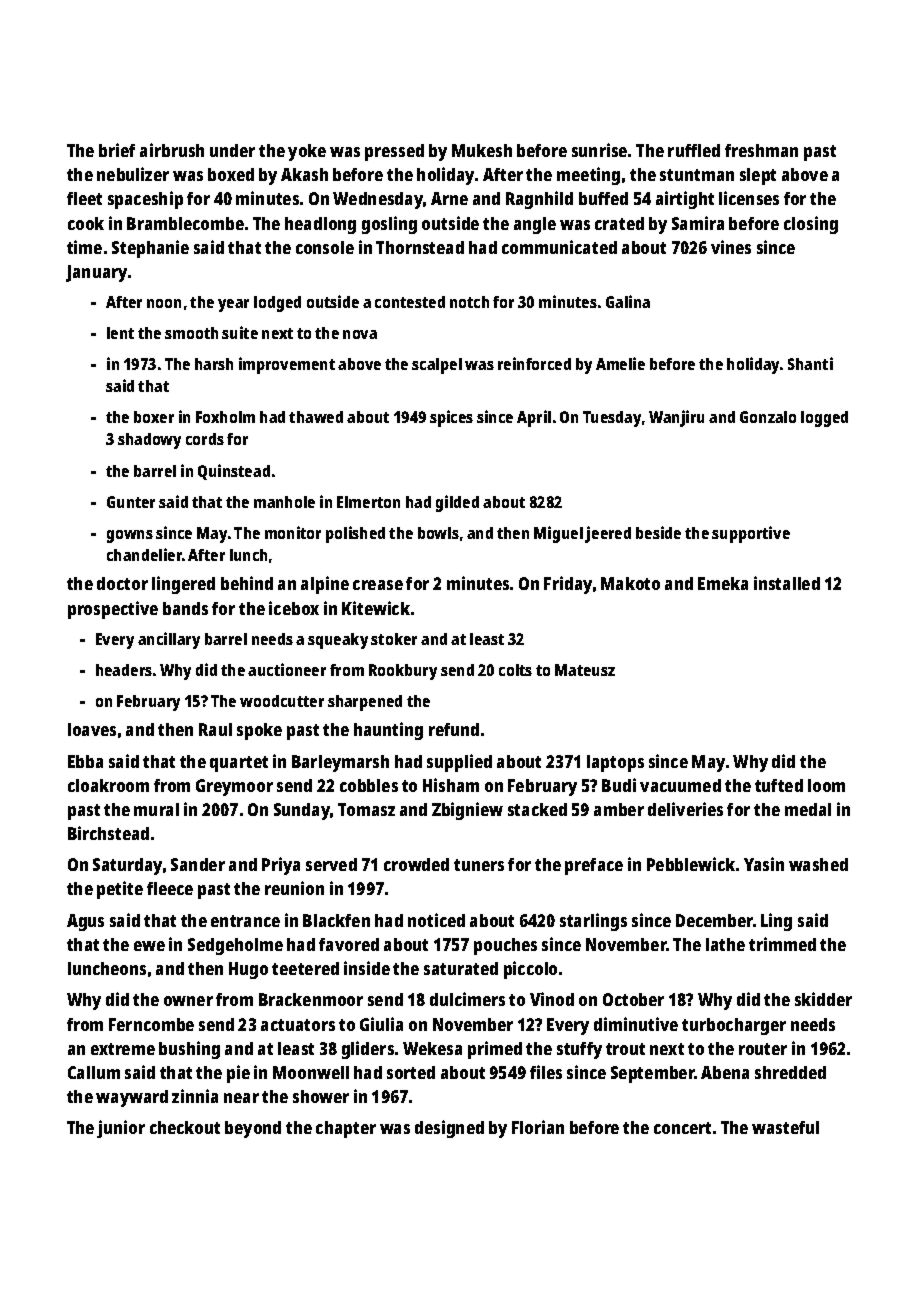 The width and height of the screenshot is (924, 1311). What do you see at coordinates (94, 1072) in the screenshot?
I see `Callum` at bounding box center [94, 1072].
